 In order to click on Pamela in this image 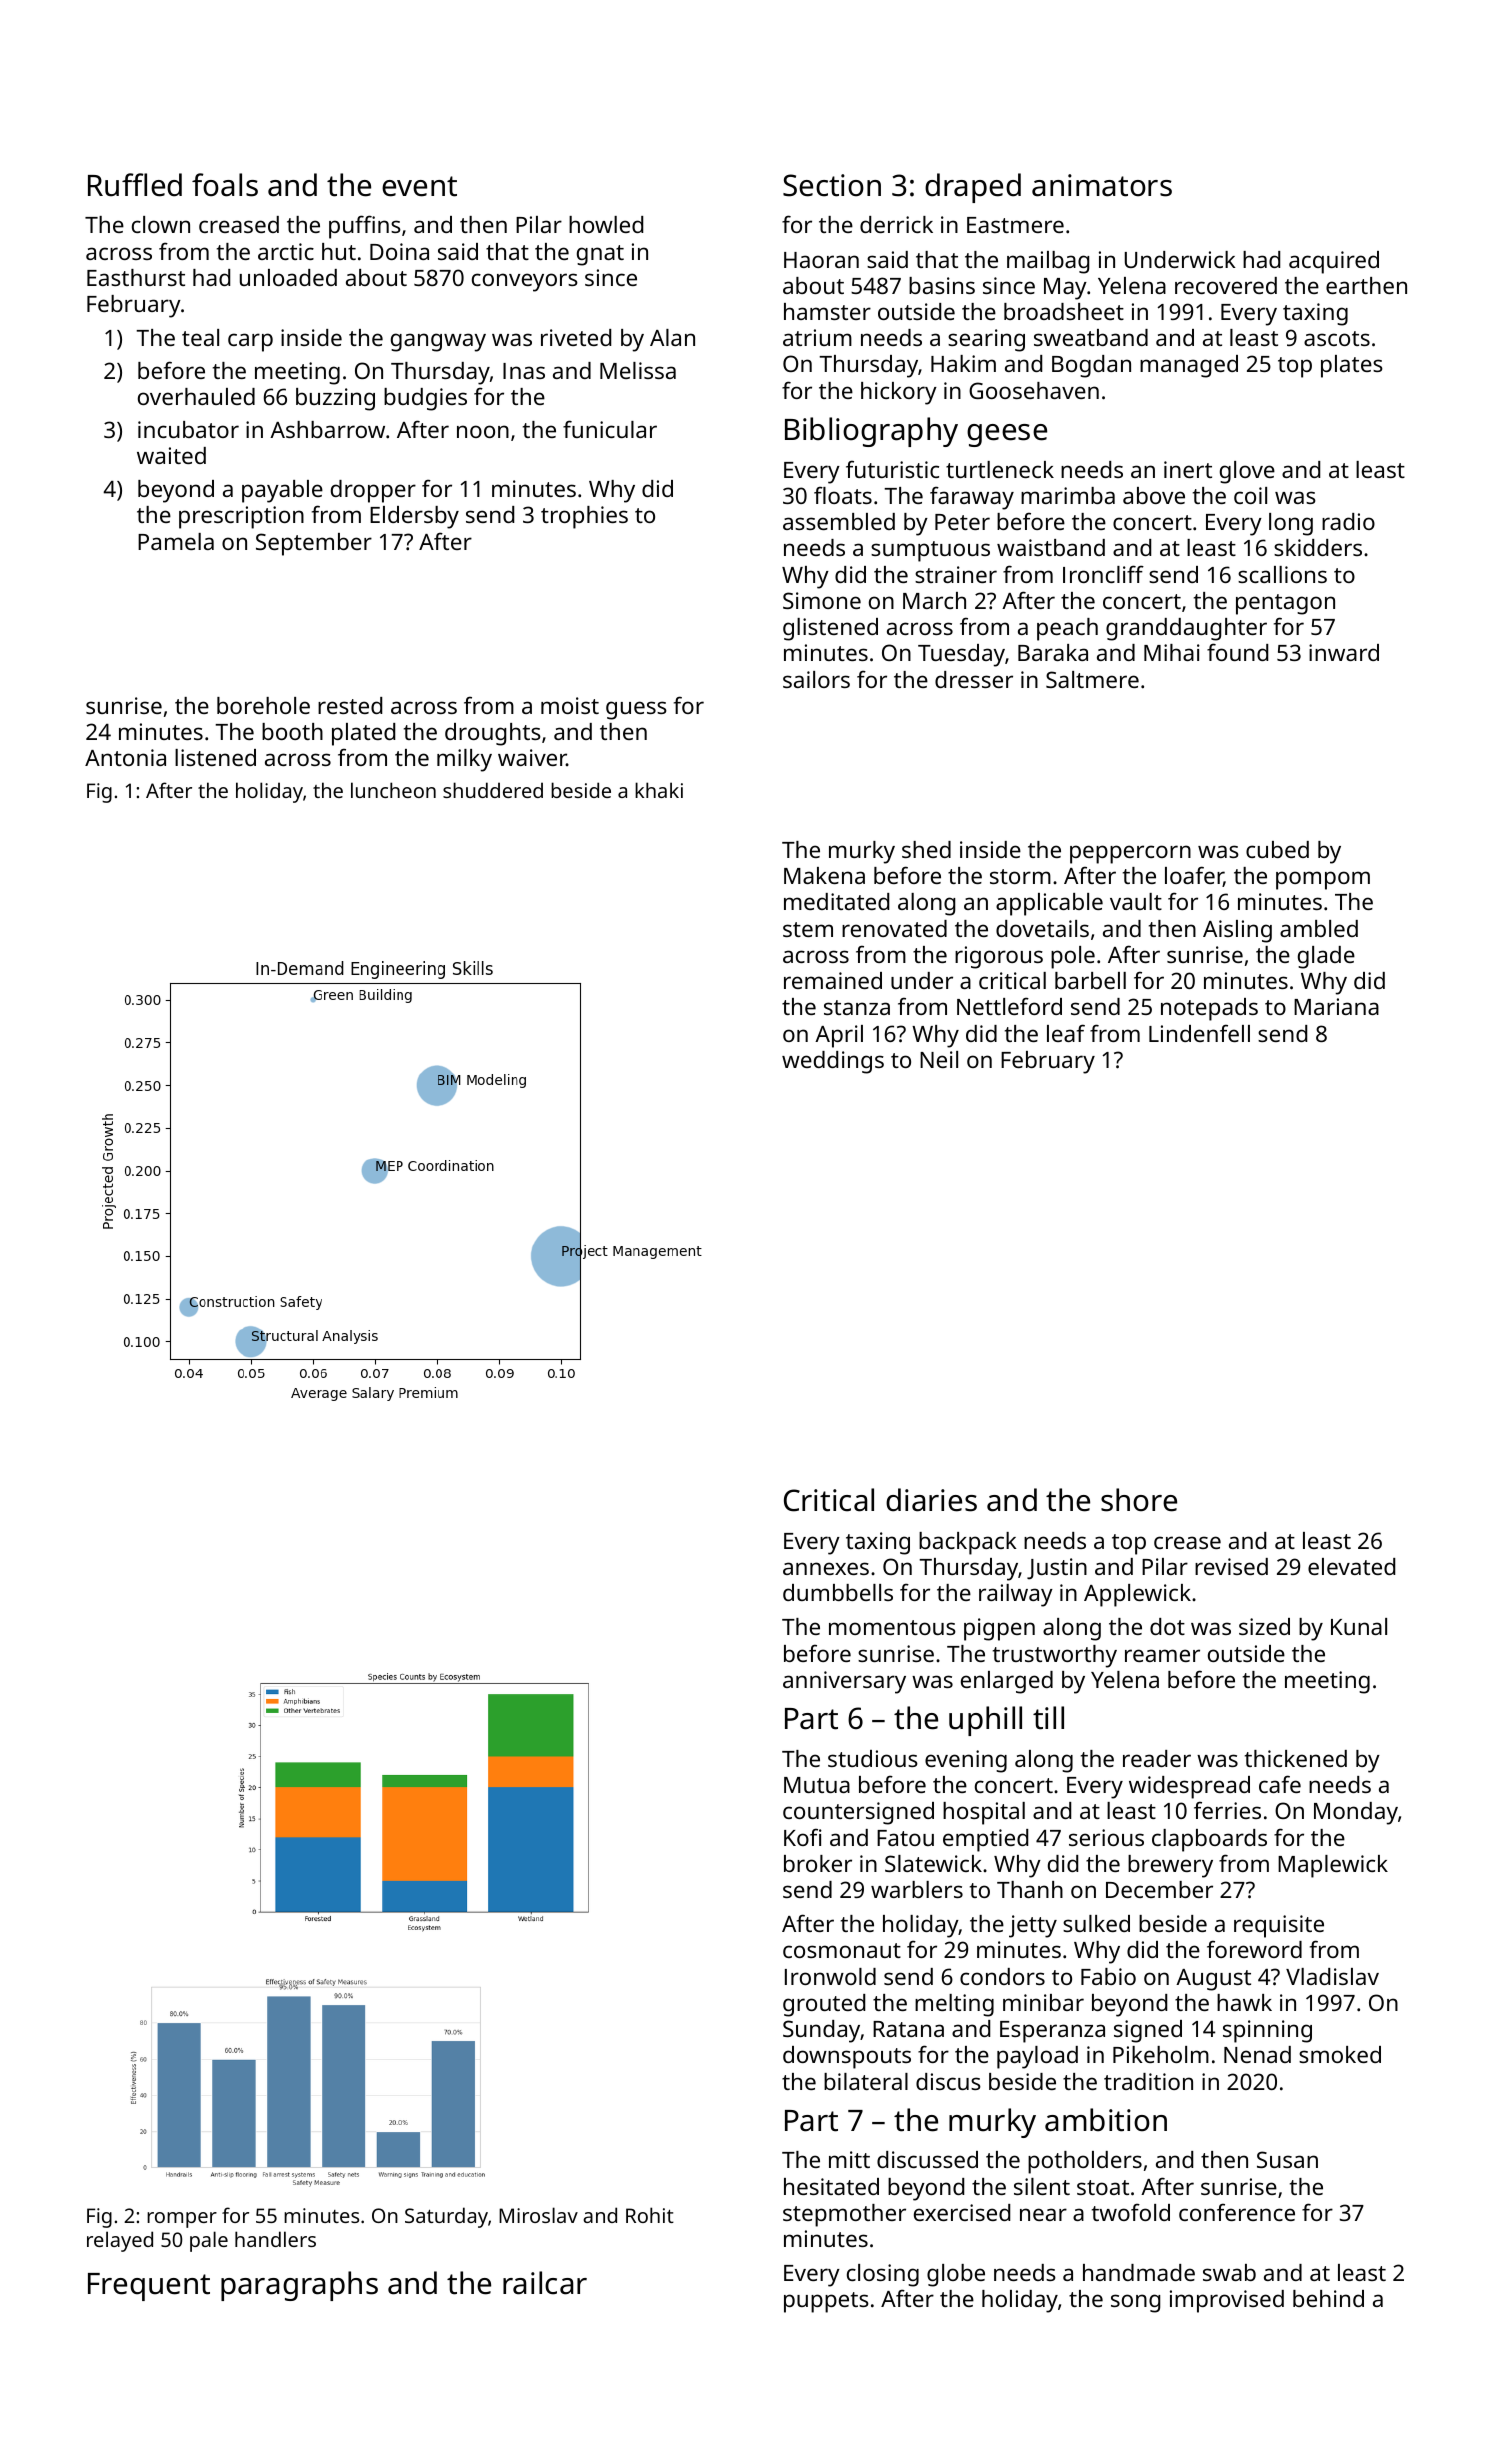, I will do `click(176, 541)`.
